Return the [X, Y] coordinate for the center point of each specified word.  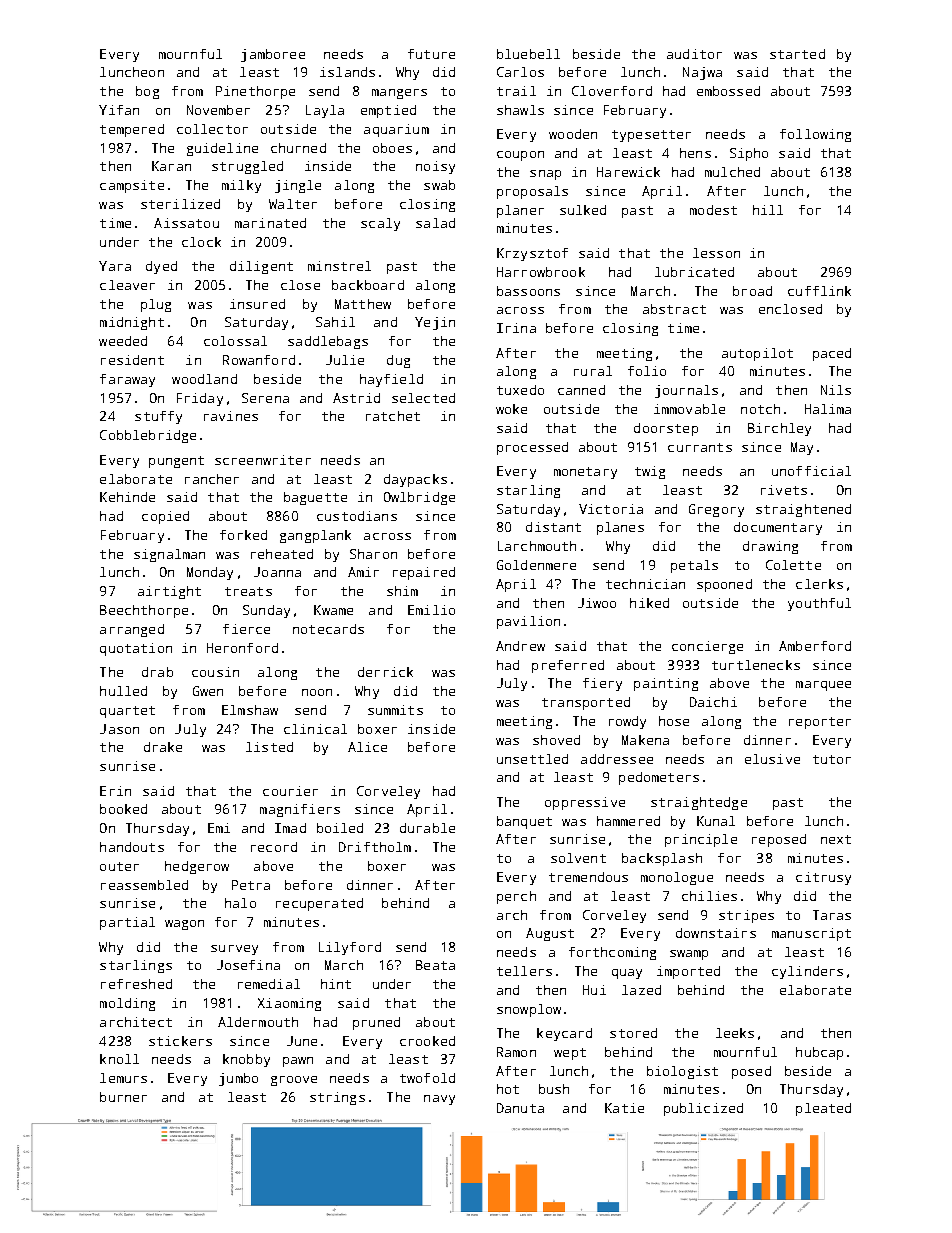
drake [163, 747]
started [797, 54]
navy [439, 1100]
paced [832, 354]
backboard [368, 285]
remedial [269, 984]
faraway [127, 380]
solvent [578, 858]
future [431, 54]
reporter [820, 723]
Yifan [119, 110]
